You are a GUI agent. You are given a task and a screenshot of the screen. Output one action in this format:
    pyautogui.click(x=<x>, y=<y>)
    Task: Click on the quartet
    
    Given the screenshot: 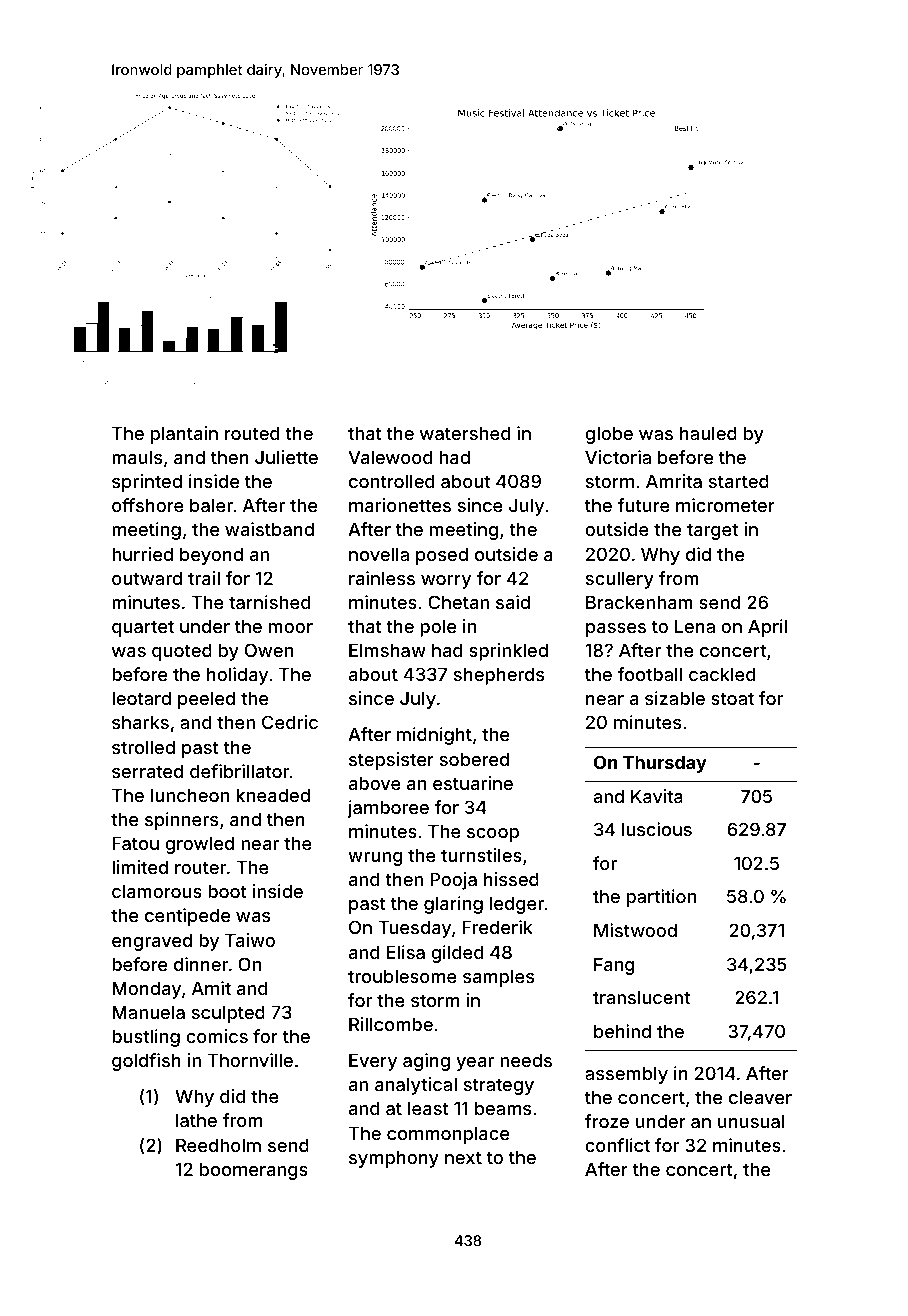 What is the action you would take?
    pyautogui.click(x=143, y=628)
